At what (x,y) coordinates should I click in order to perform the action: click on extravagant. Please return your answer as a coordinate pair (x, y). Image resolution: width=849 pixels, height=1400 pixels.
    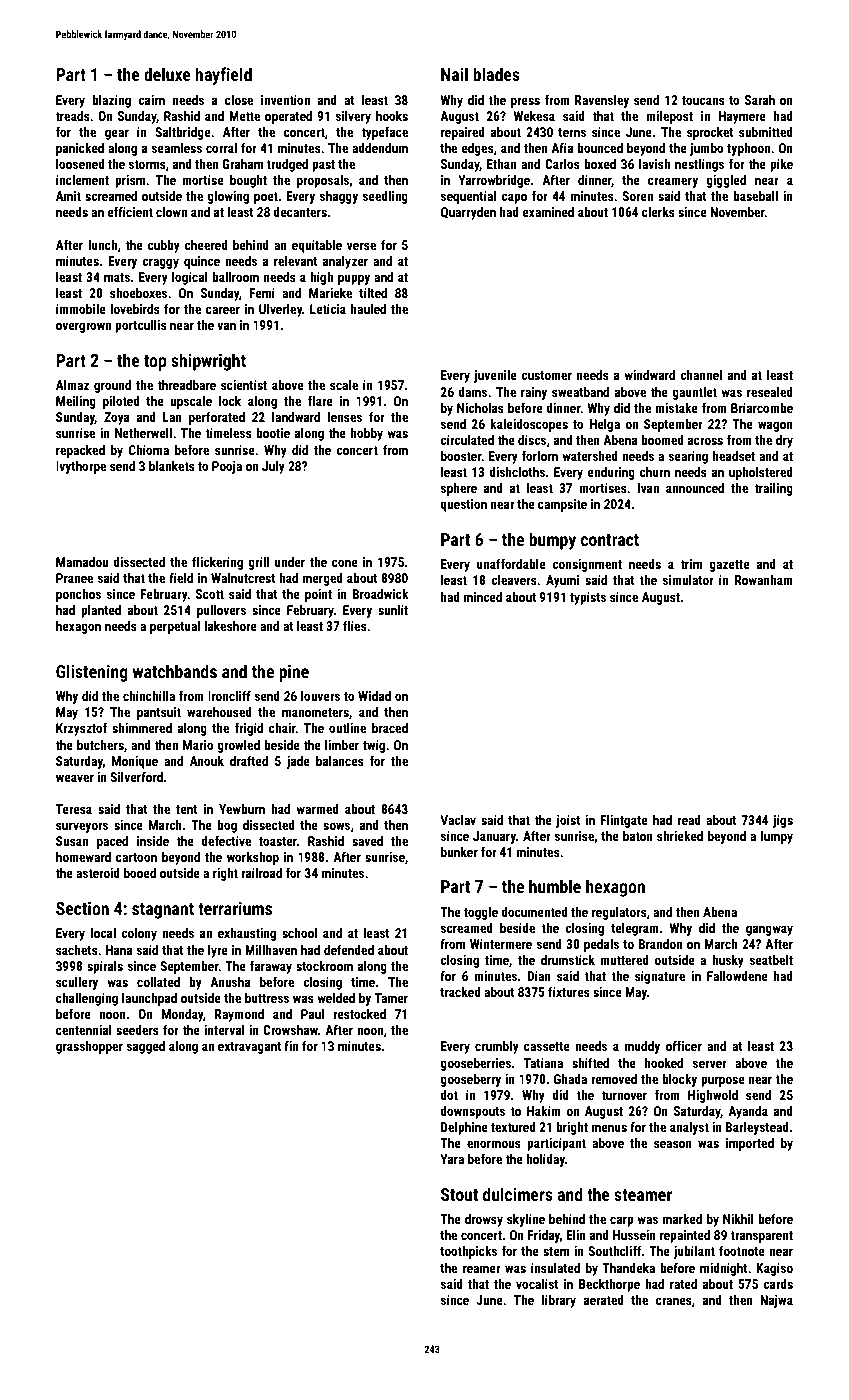
    Looking at the image, I should click on (250, 1048).
